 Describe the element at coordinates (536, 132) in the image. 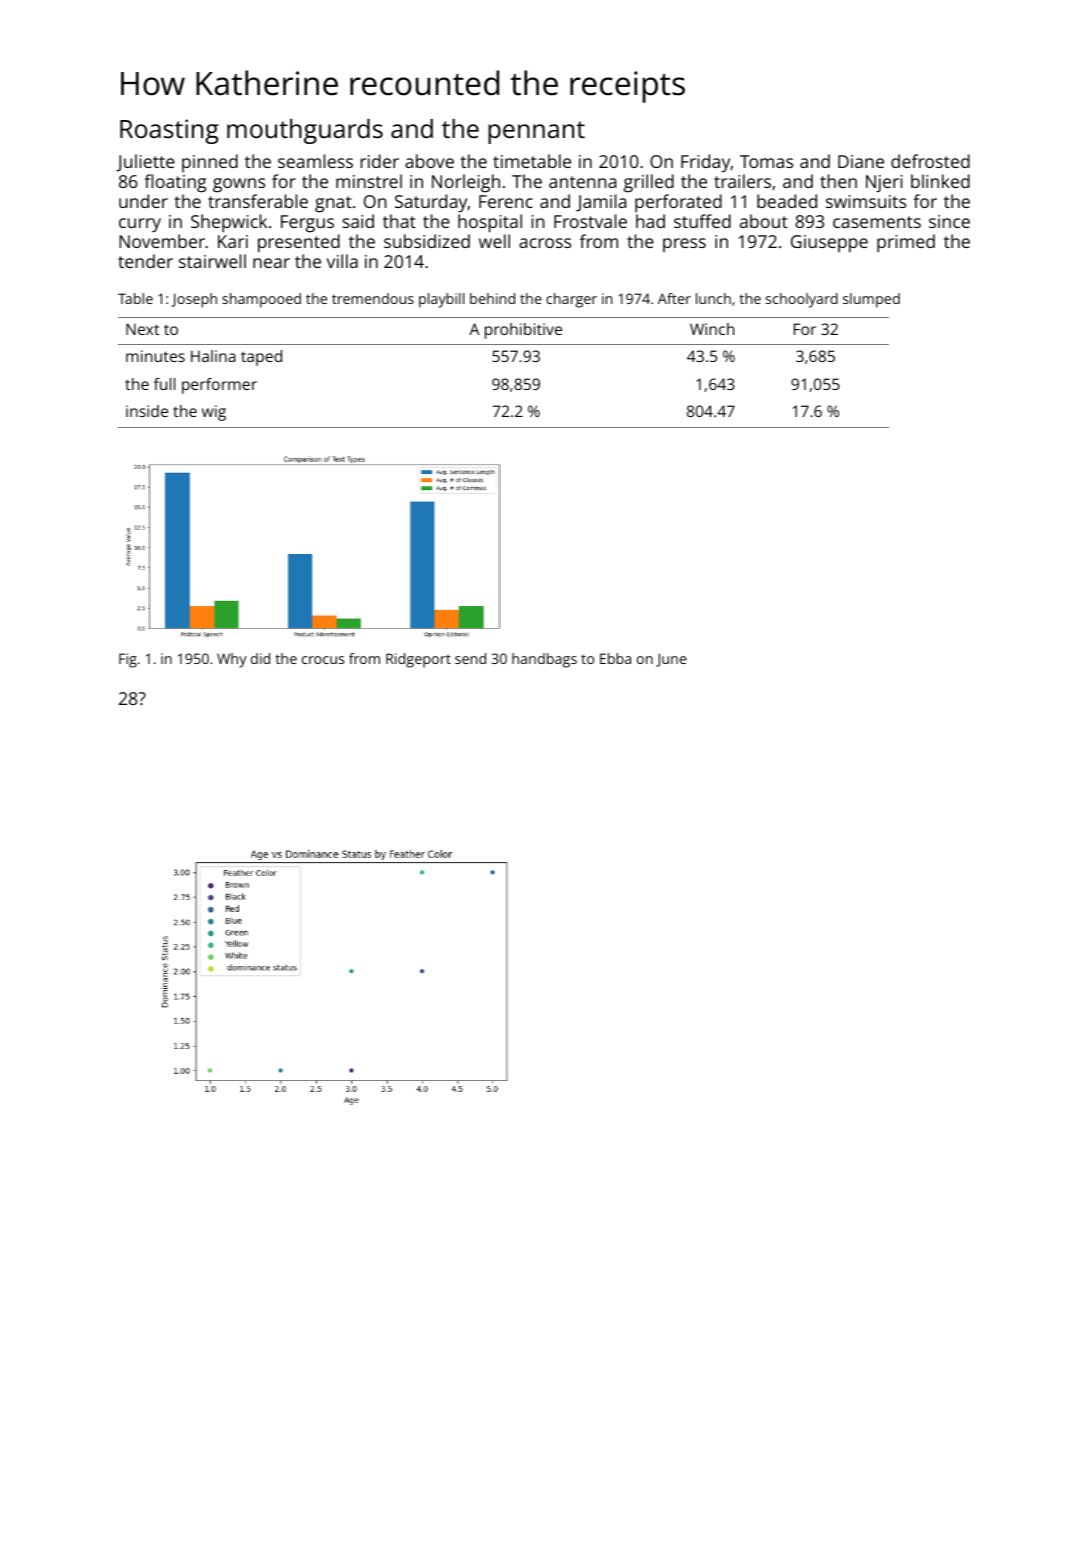

I see `pennant` at that location.
